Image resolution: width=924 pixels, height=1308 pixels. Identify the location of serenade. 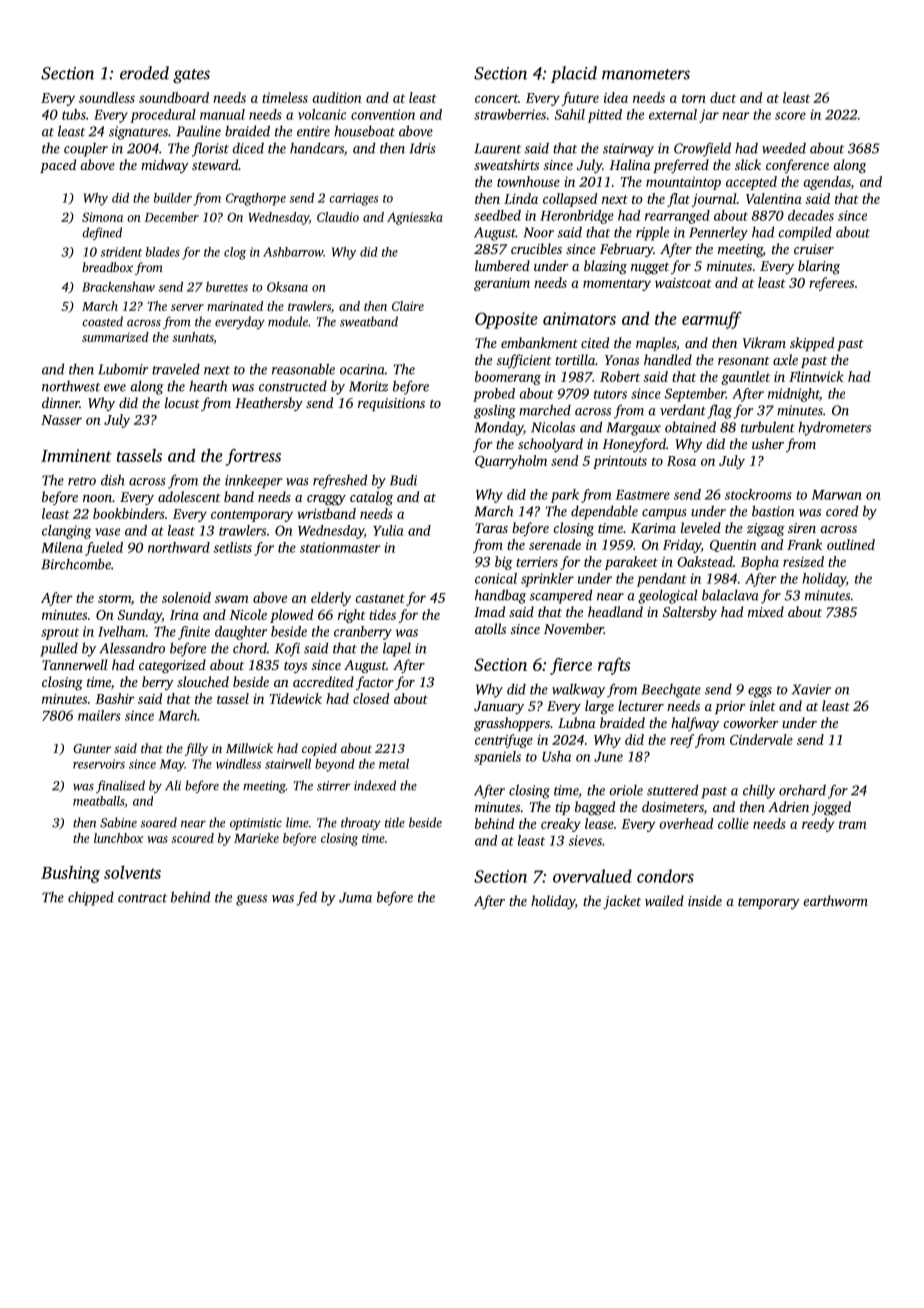
(555, 544).
